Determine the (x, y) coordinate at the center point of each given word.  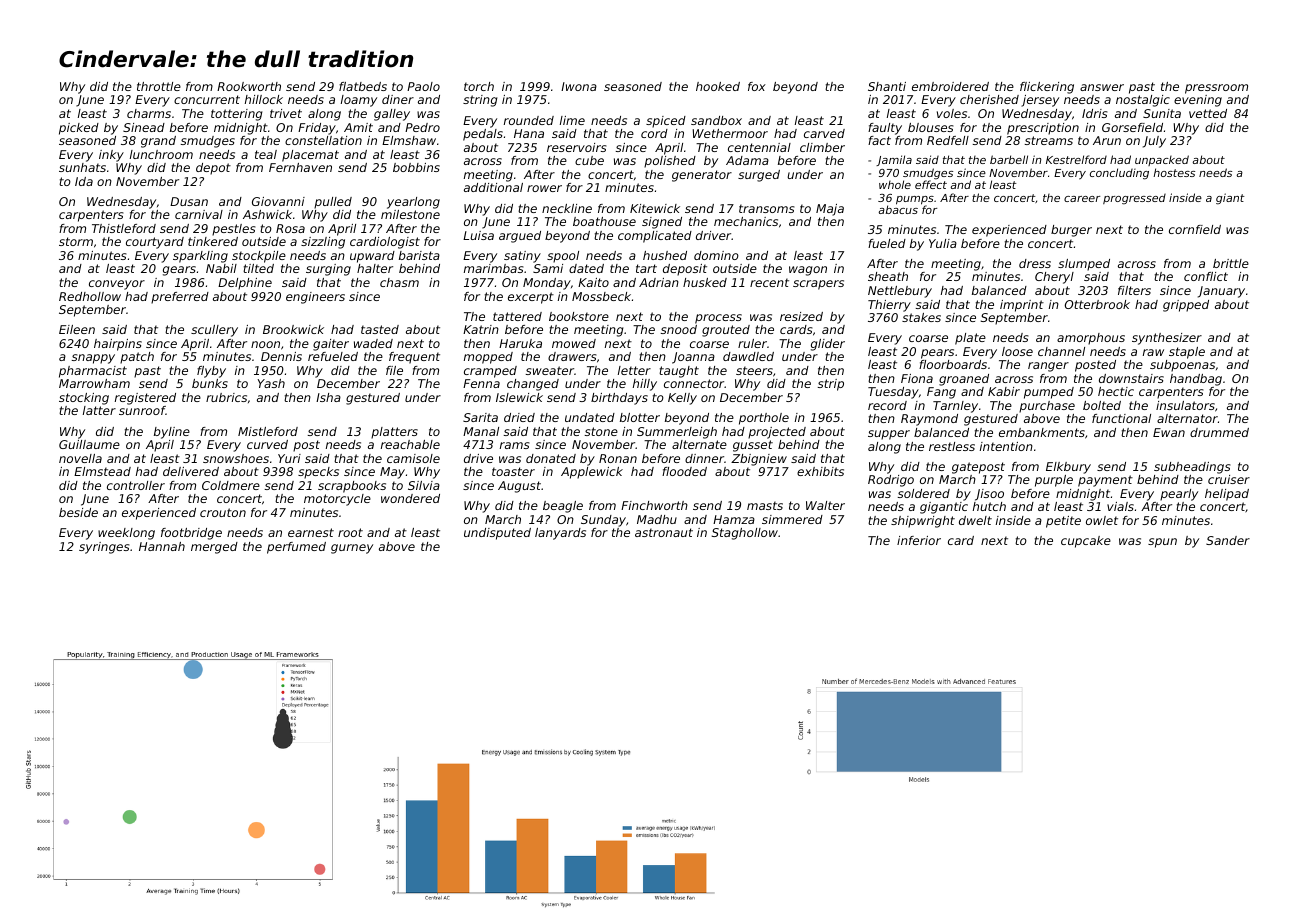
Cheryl (1054, 278)
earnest (311, 532)
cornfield (1195, 229)
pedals (483, 135)
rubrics (226, 397)
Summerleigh (677, 433)
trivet (286, 113)
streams (1049, 140)
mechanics (746, 221)
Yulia (943, 243)
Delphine (245, 284)
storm (76, 241)
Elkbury (1068, 468)
